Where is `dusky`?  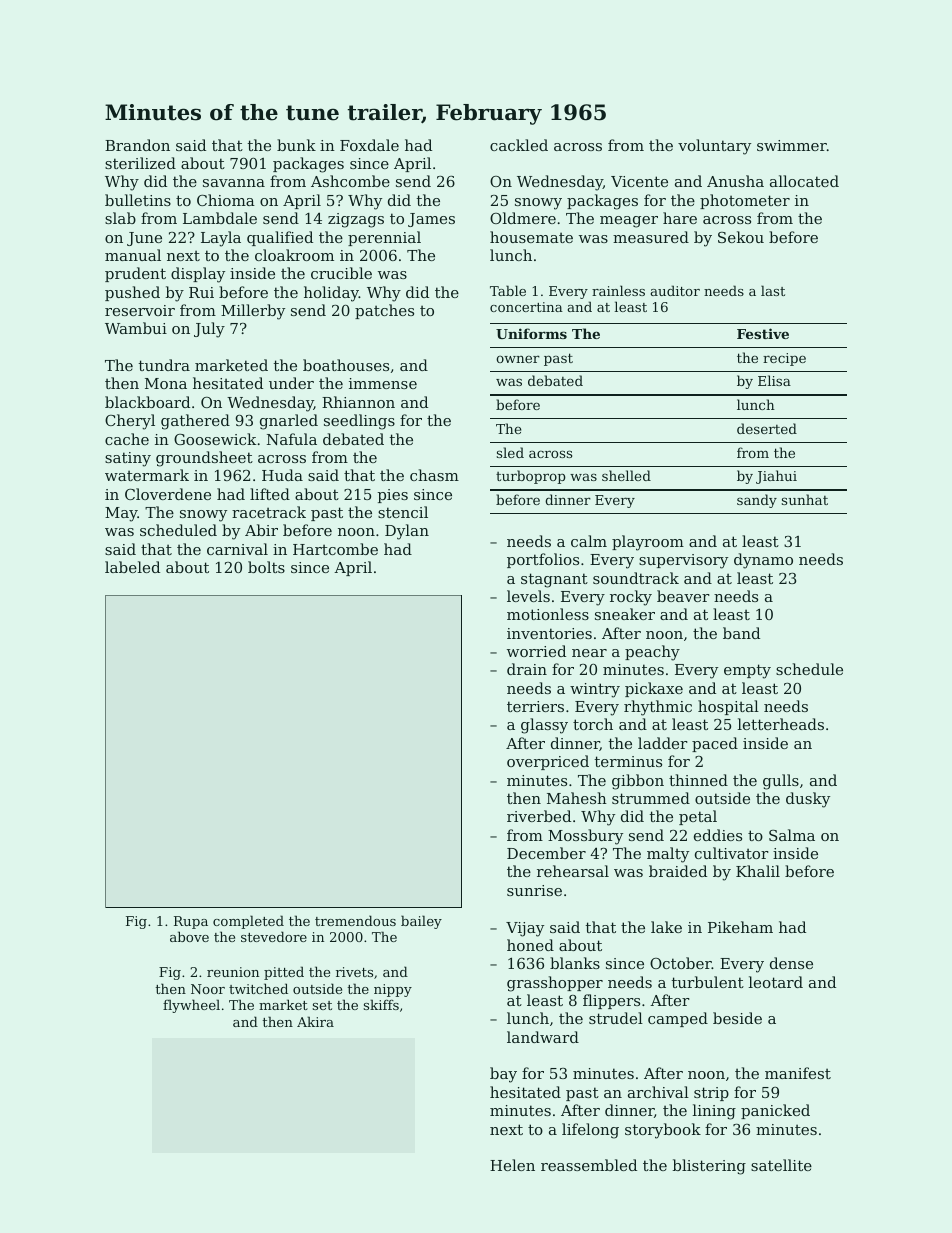
dusky is located at coordinates (808, 800).
